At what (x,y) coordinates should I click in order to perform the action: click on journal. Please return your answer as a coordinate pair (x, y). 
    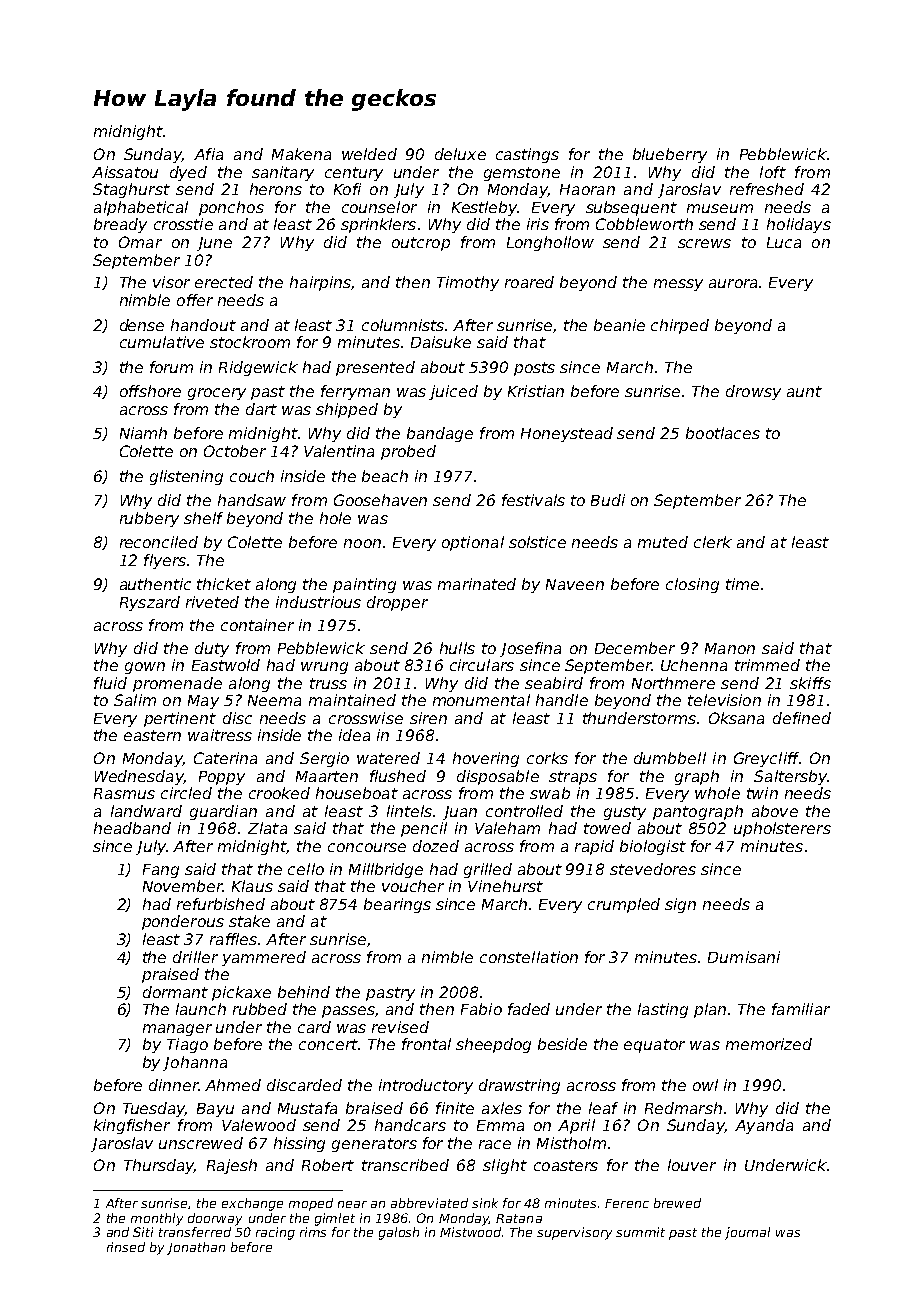
    Looking at the image, I should click on (747, 1233).
